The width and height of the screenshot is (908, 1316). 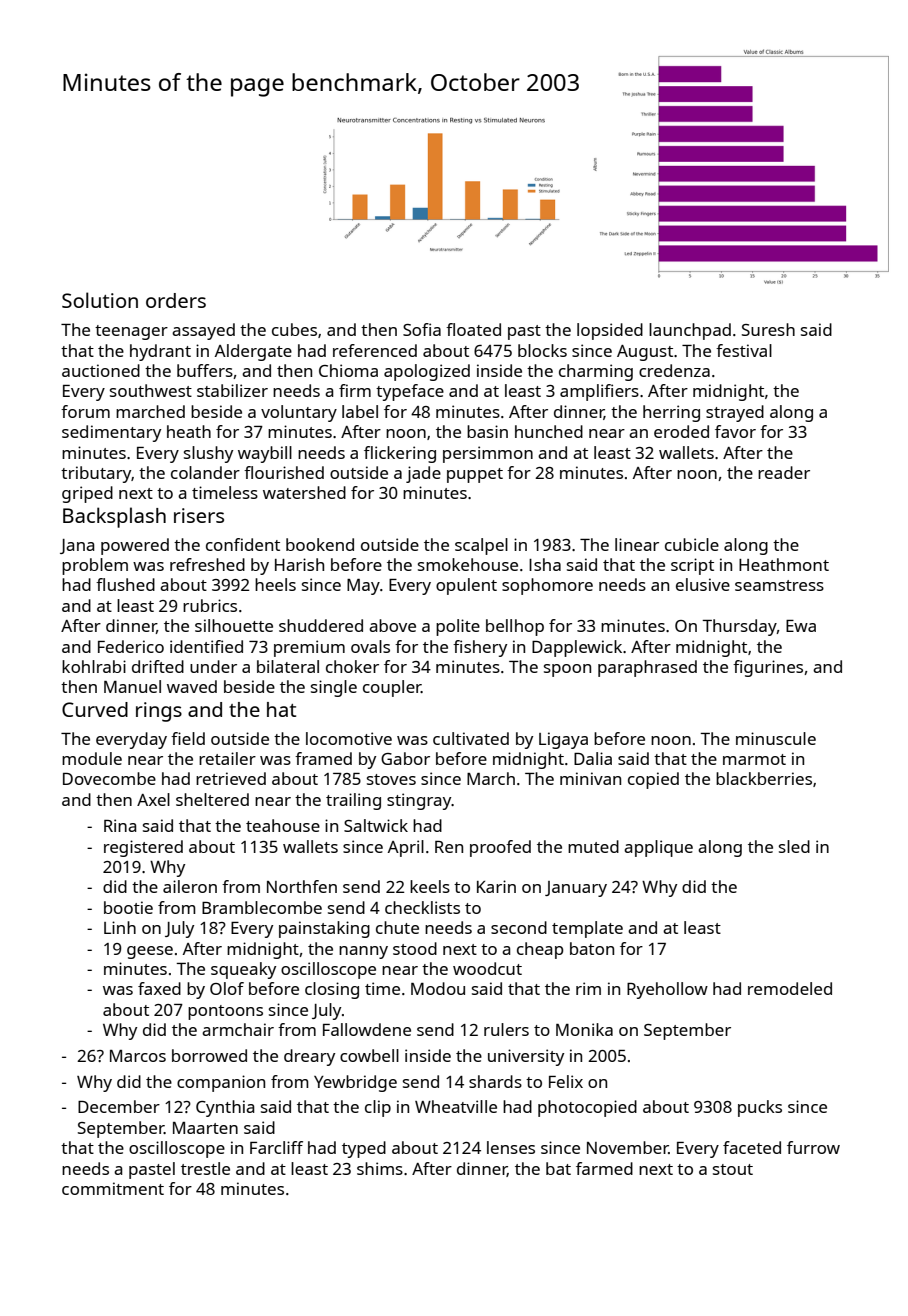 What do you see at coordinates (113, 1188) in the screenshot?
I see `commitment` at bounding box center [113, 1188].
